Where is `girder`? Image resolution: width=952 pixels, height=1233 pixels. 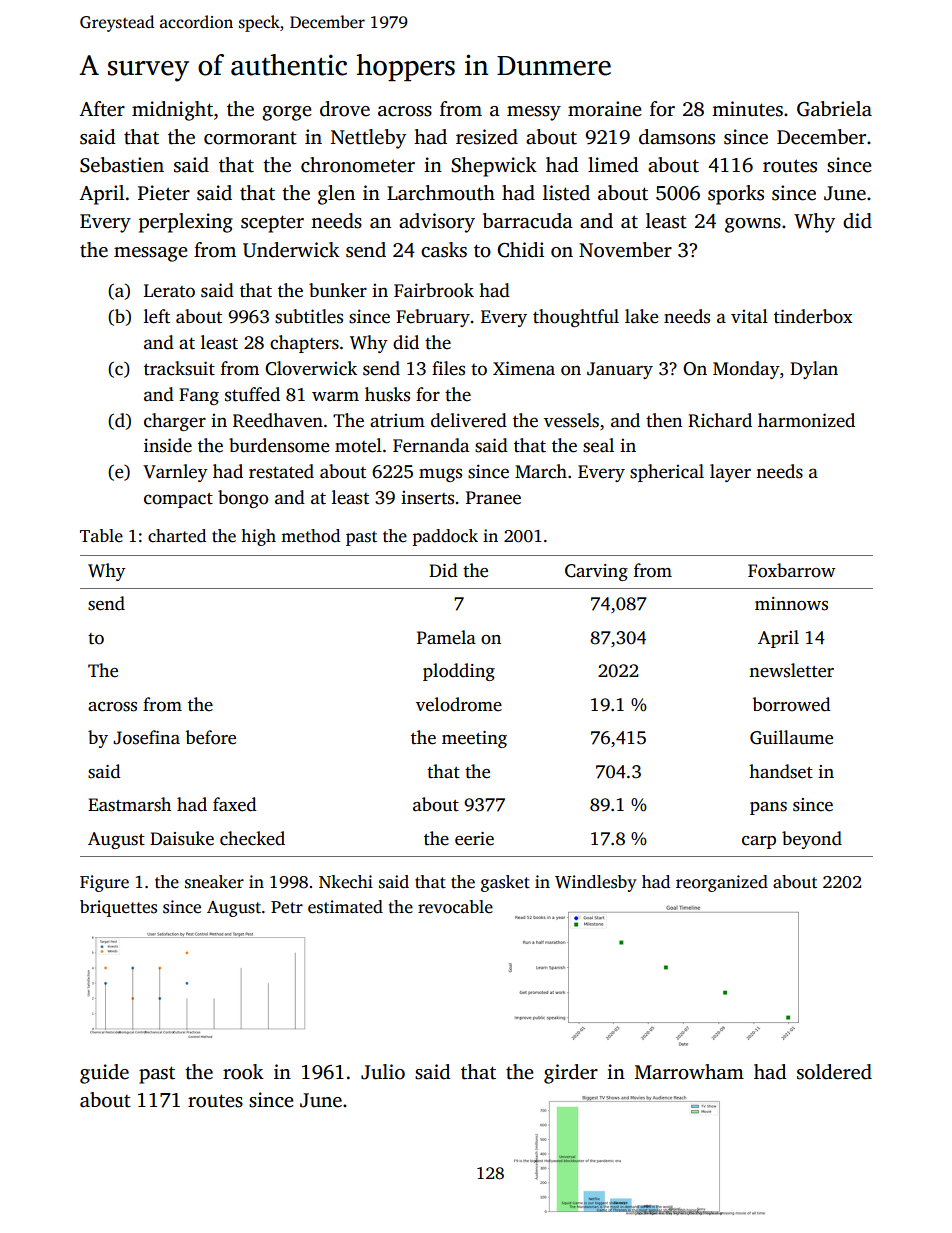 girder is located at coordinates (571, 1074).
